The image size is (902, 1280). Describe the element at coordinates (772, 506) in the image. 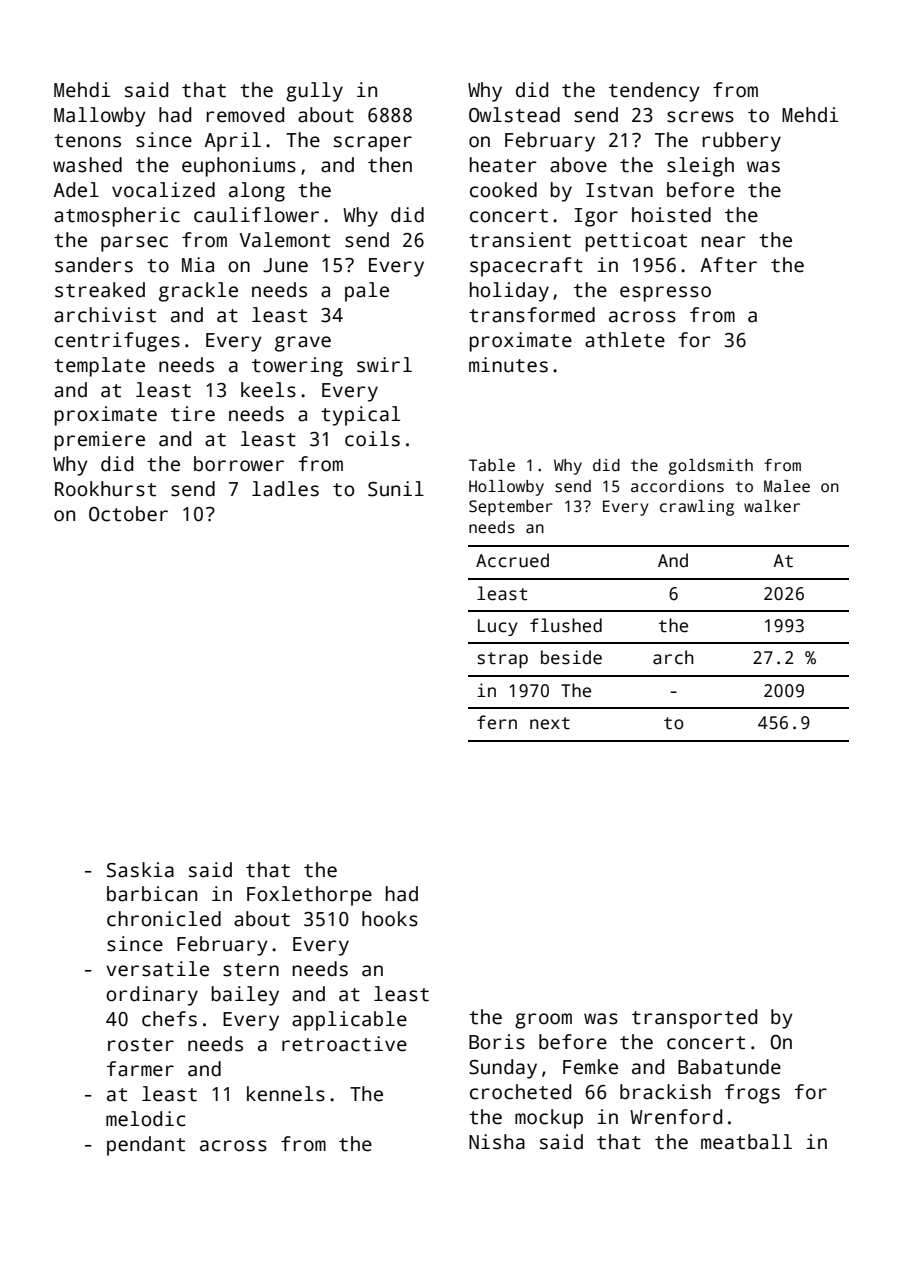

I see `walker` at that location.
